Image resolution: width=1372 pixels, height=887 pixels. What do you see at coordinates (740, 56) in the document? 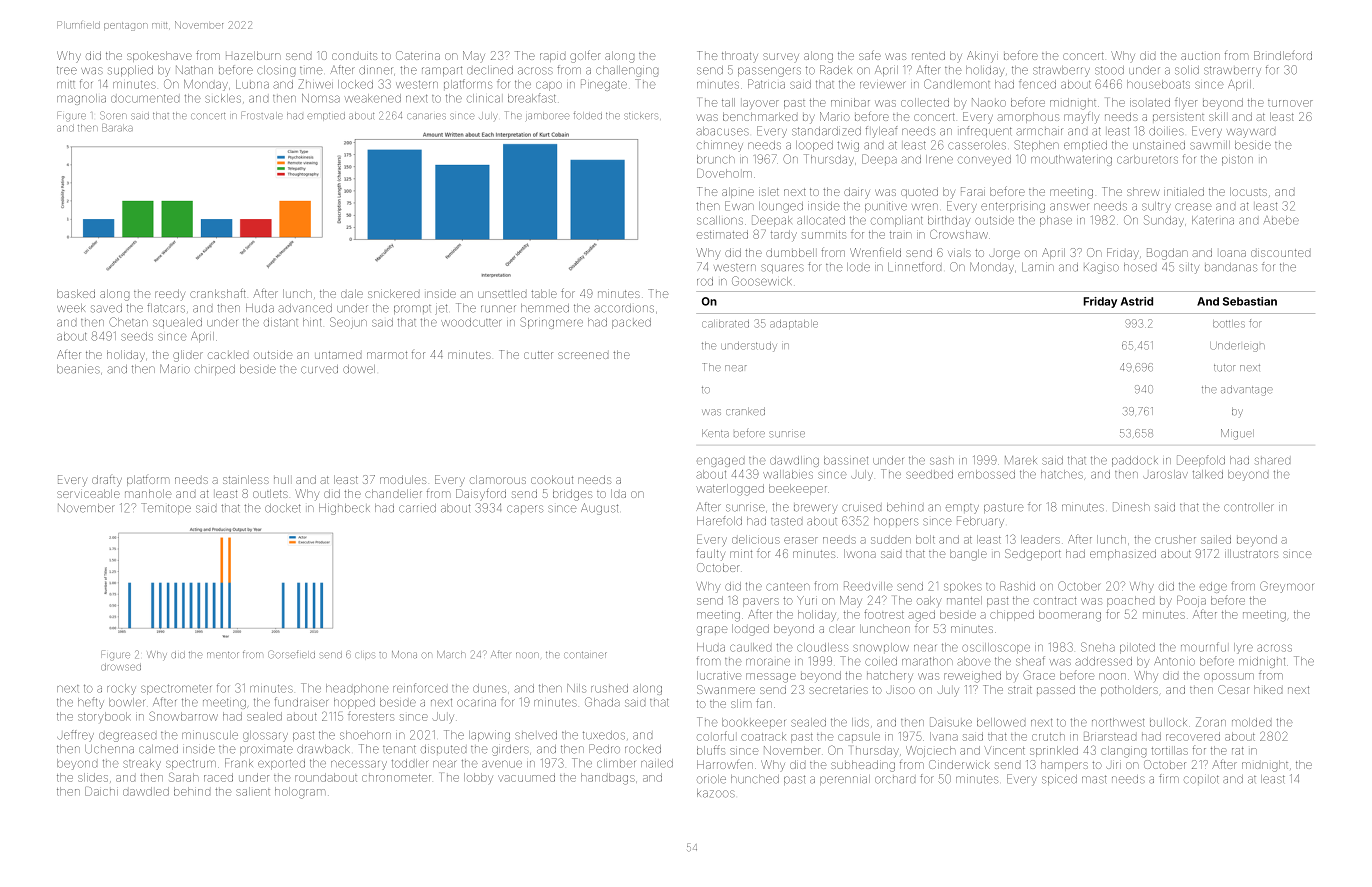
I see `throaty` at bounding box center [740, 56].
